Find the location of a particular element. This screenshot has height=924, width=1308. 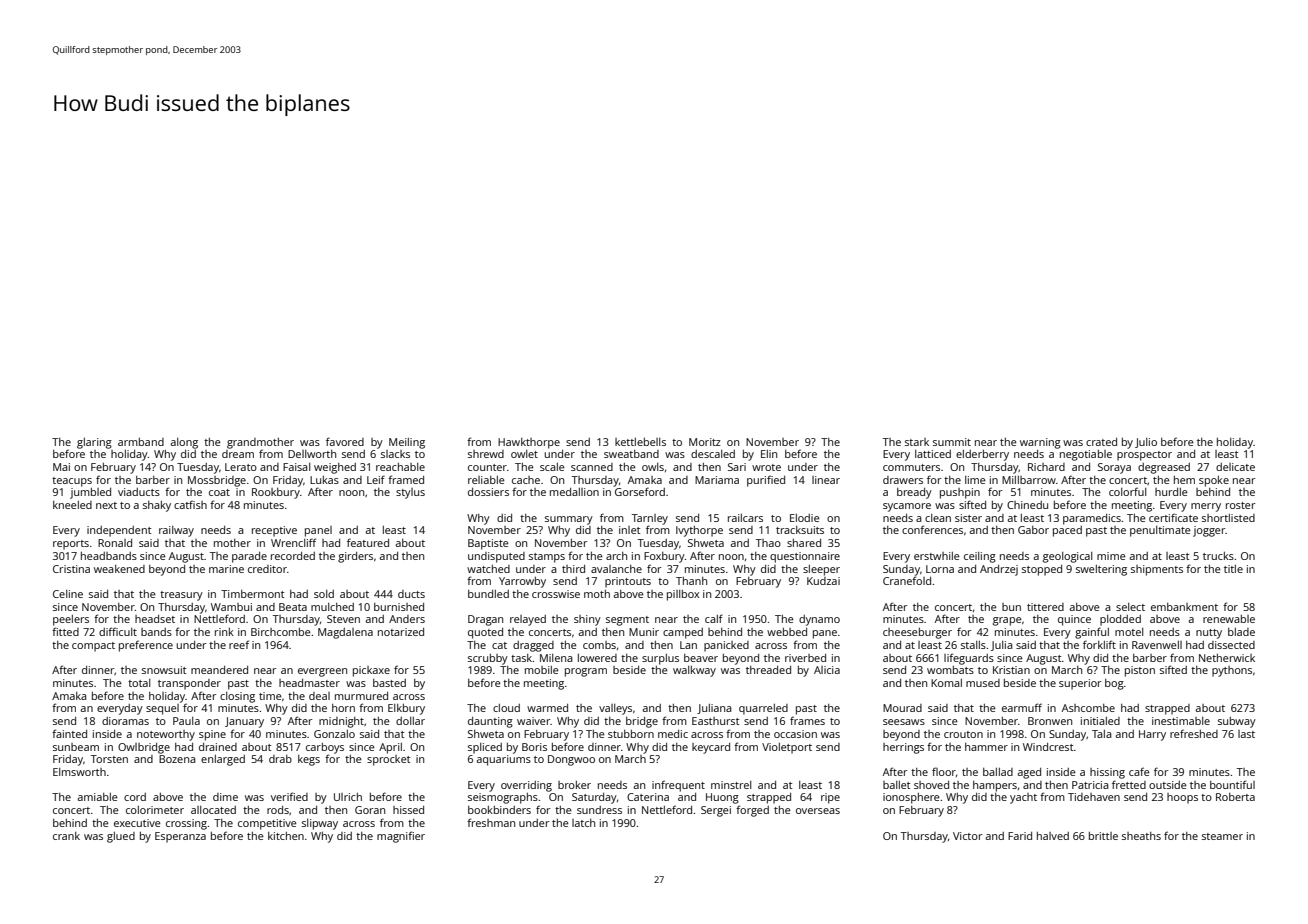

marine is located at coordinates (226, 569).
